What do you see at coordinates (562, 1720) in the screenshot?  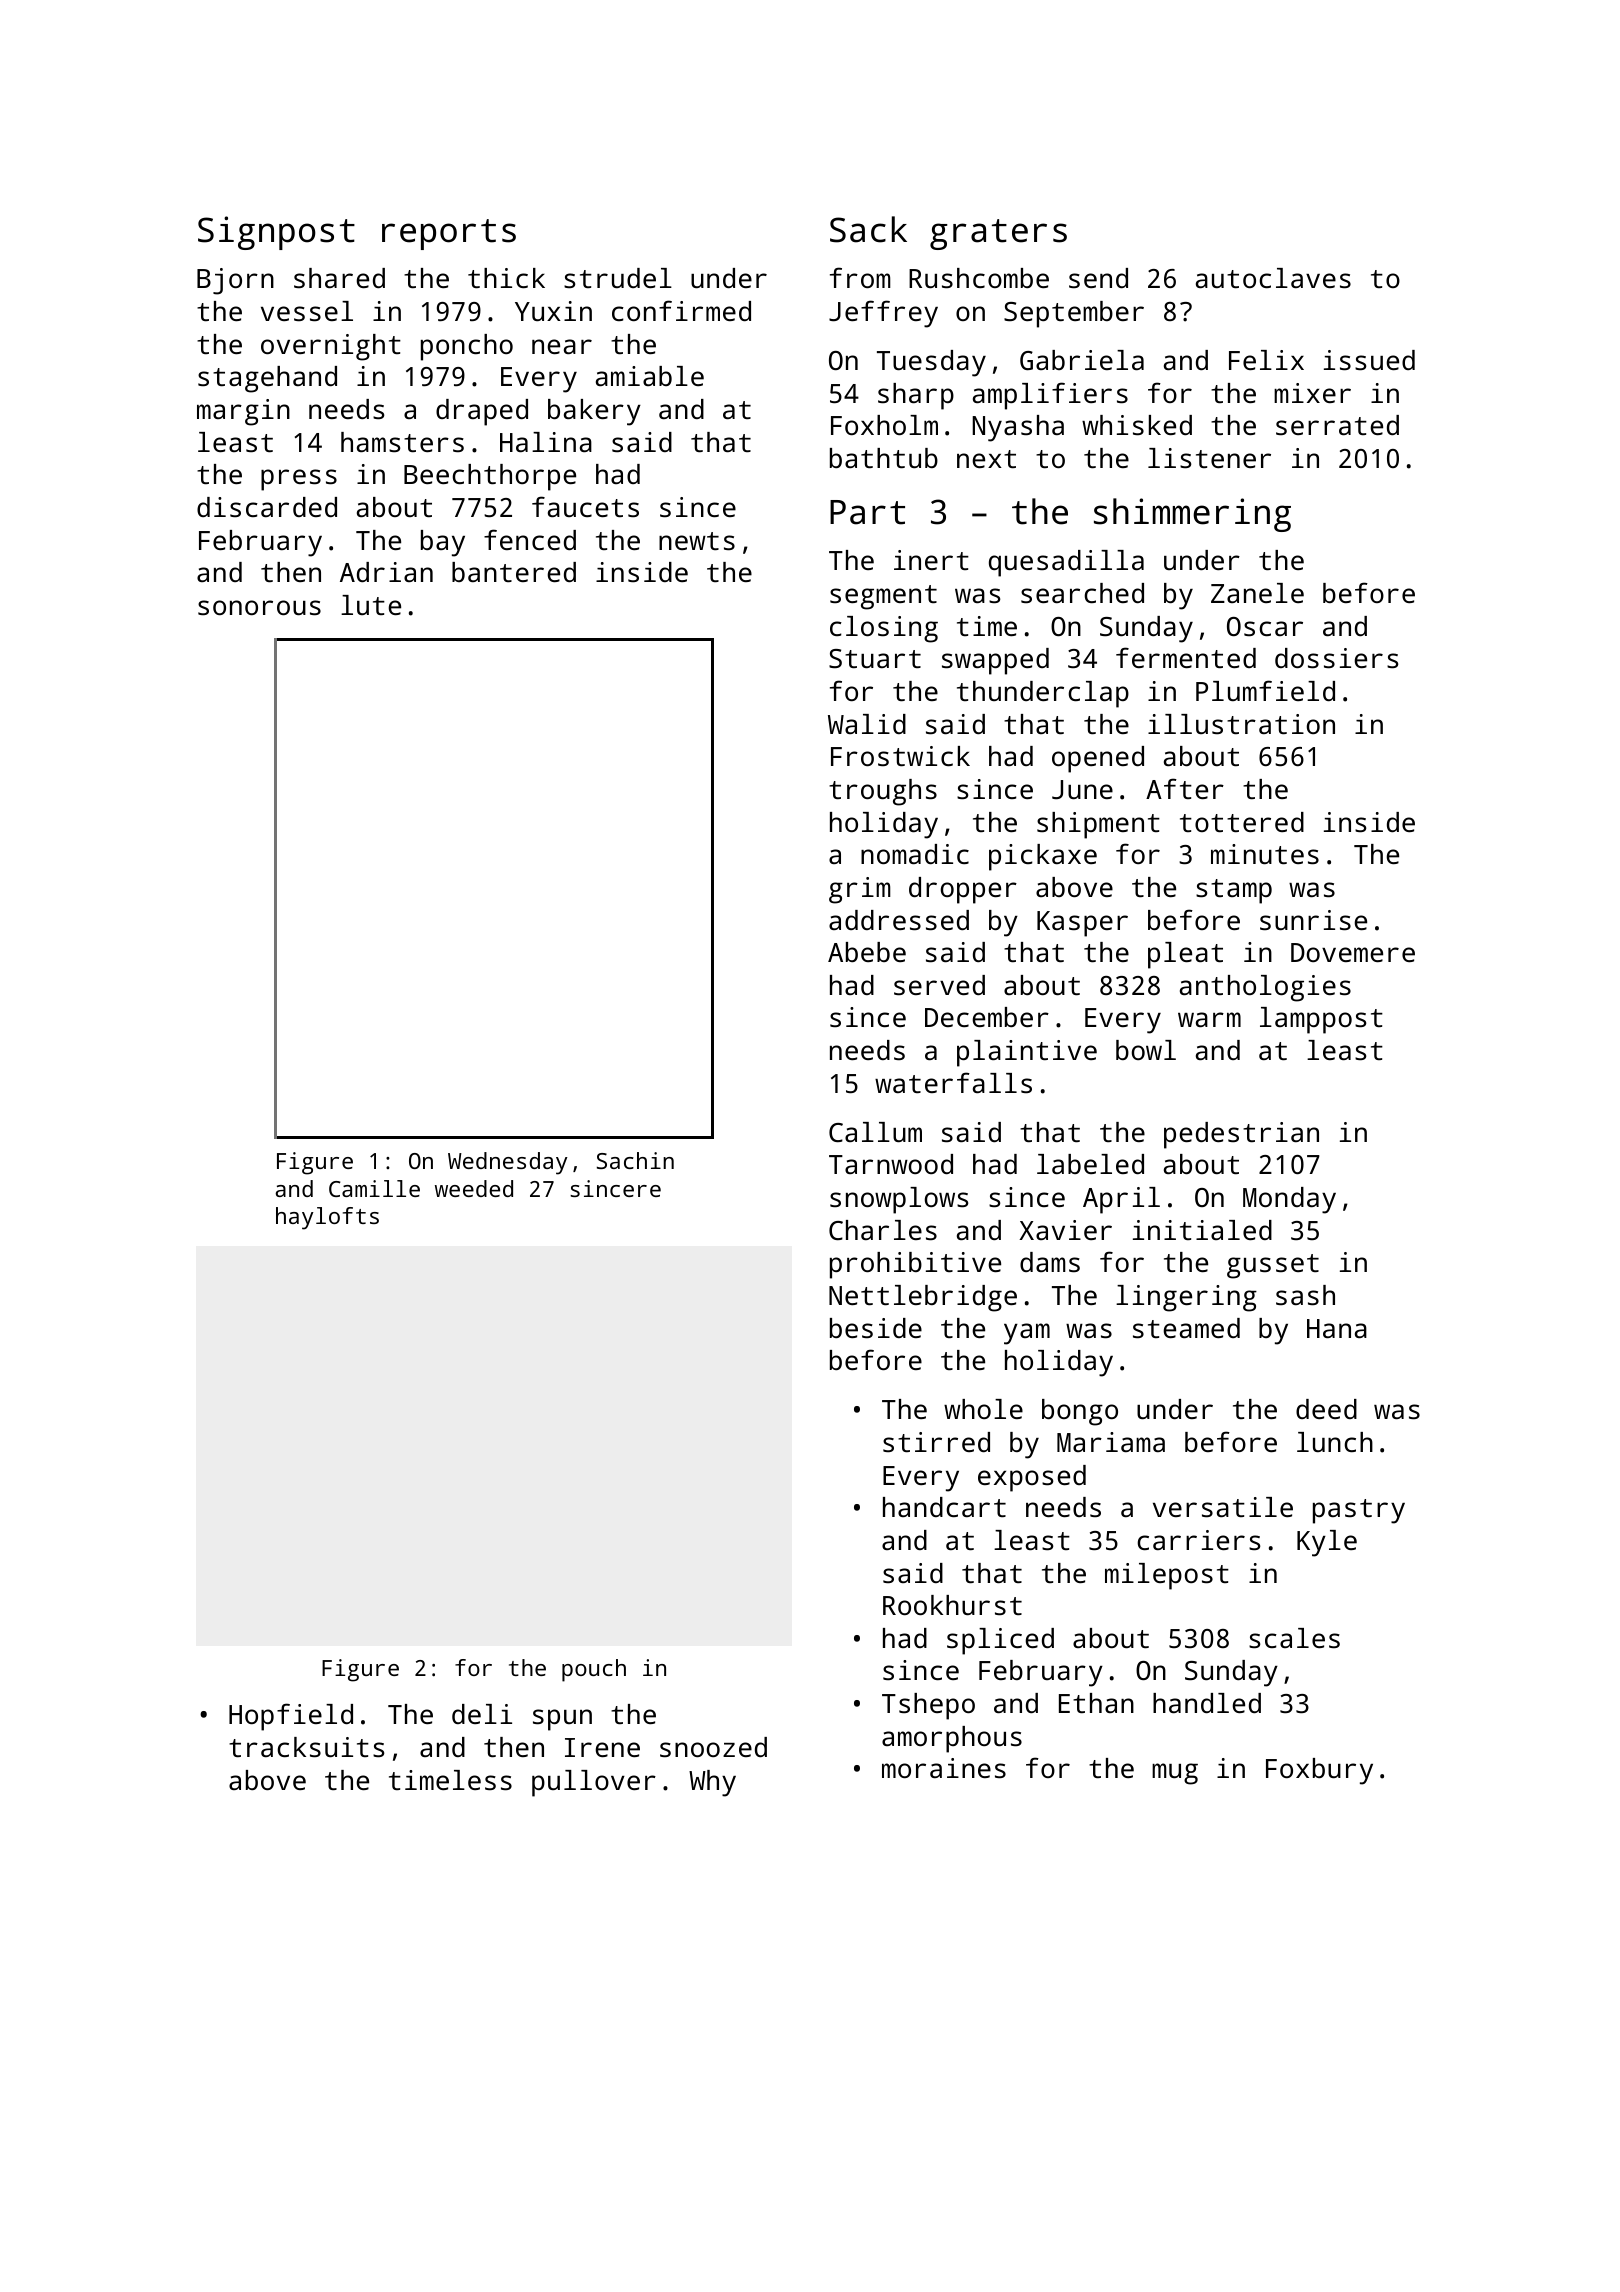 I see `spun` at bounding box center [562, 1720].
